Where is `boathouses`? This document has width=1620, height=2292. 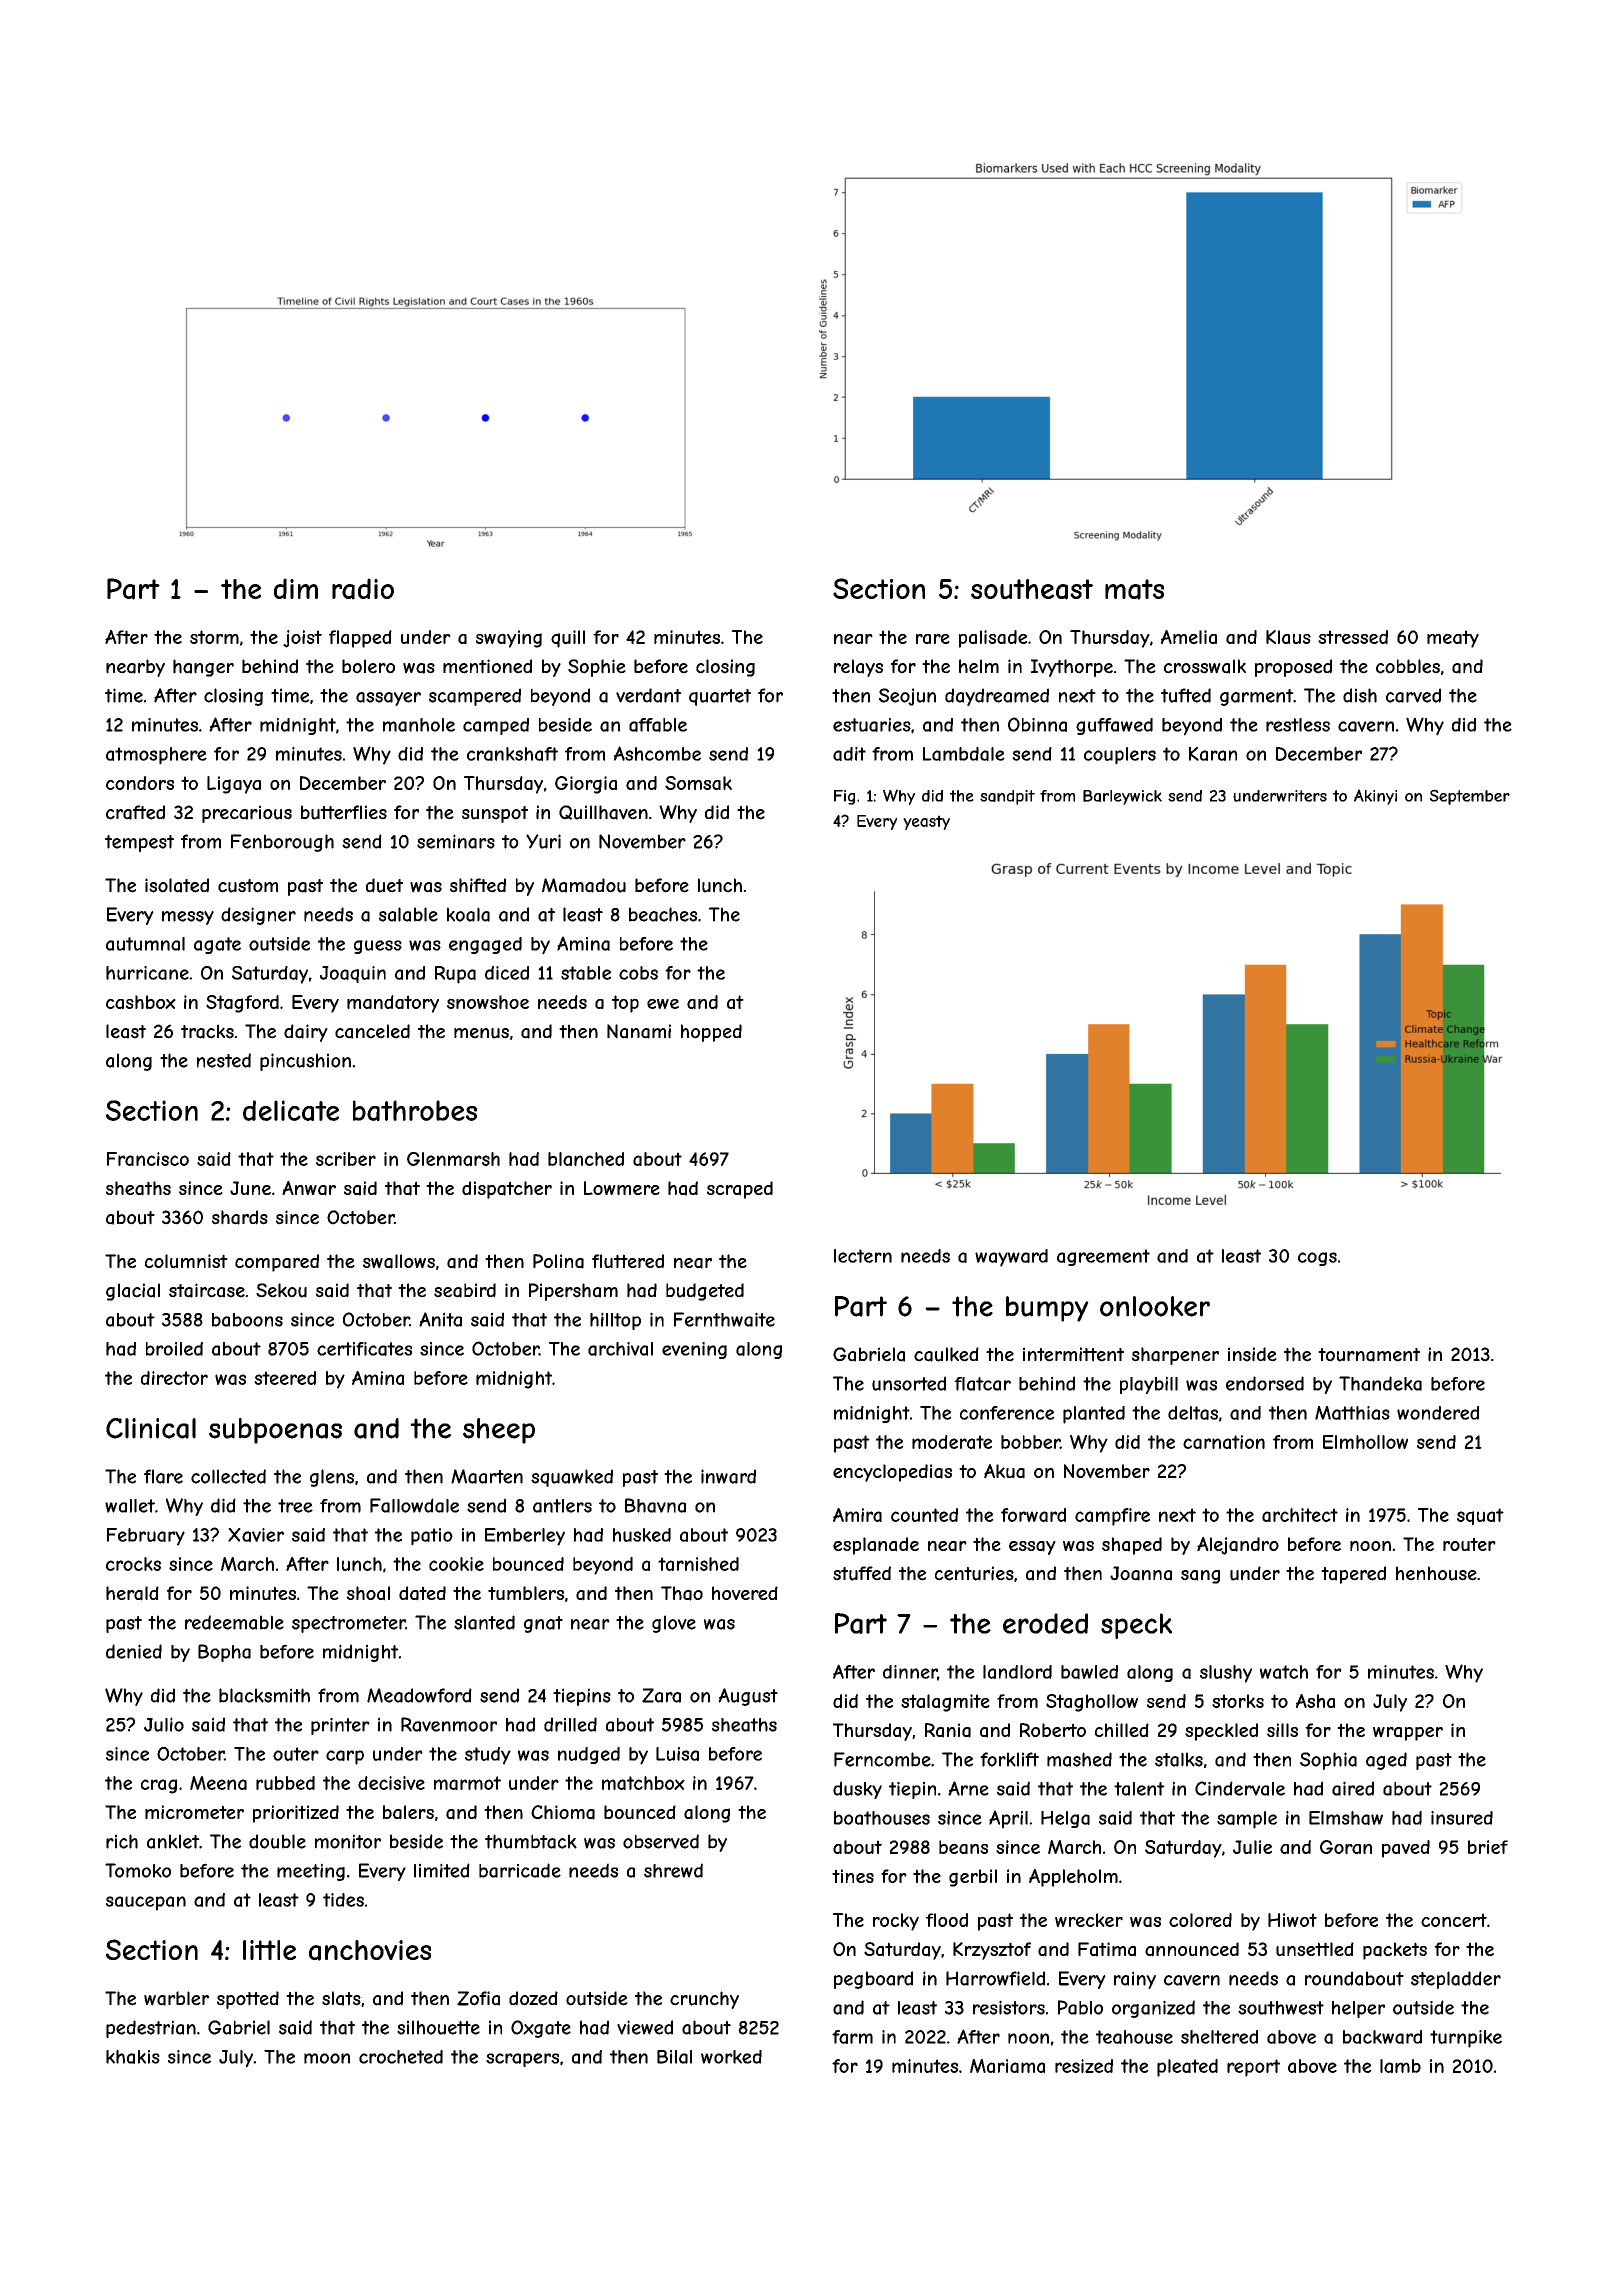 boathouses is located at coordinates (882, 1818).
